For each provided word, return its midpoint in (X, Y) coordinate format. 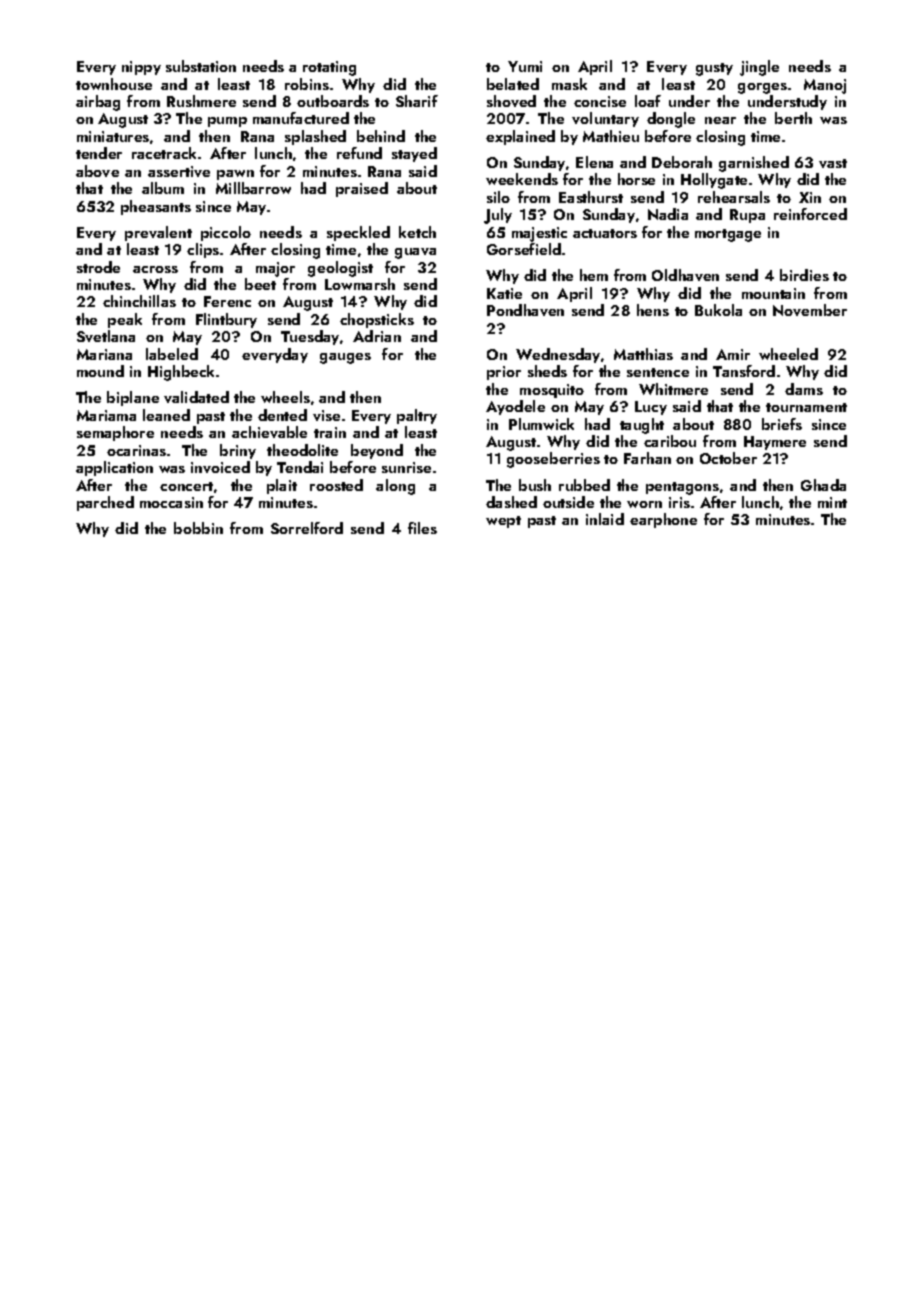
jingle (759, 68)
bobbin (198, 528)
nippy (141, 68)
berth (793, 118)
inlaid (605, 519)
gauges (345, 358)
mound (100, 371)
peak (125, 320)
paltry (417, 416)
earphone (663, 520)
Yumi (525, 66)
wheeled (788, 354)
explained (520, 137)
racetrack (164, 153)
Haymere (775, 443)
